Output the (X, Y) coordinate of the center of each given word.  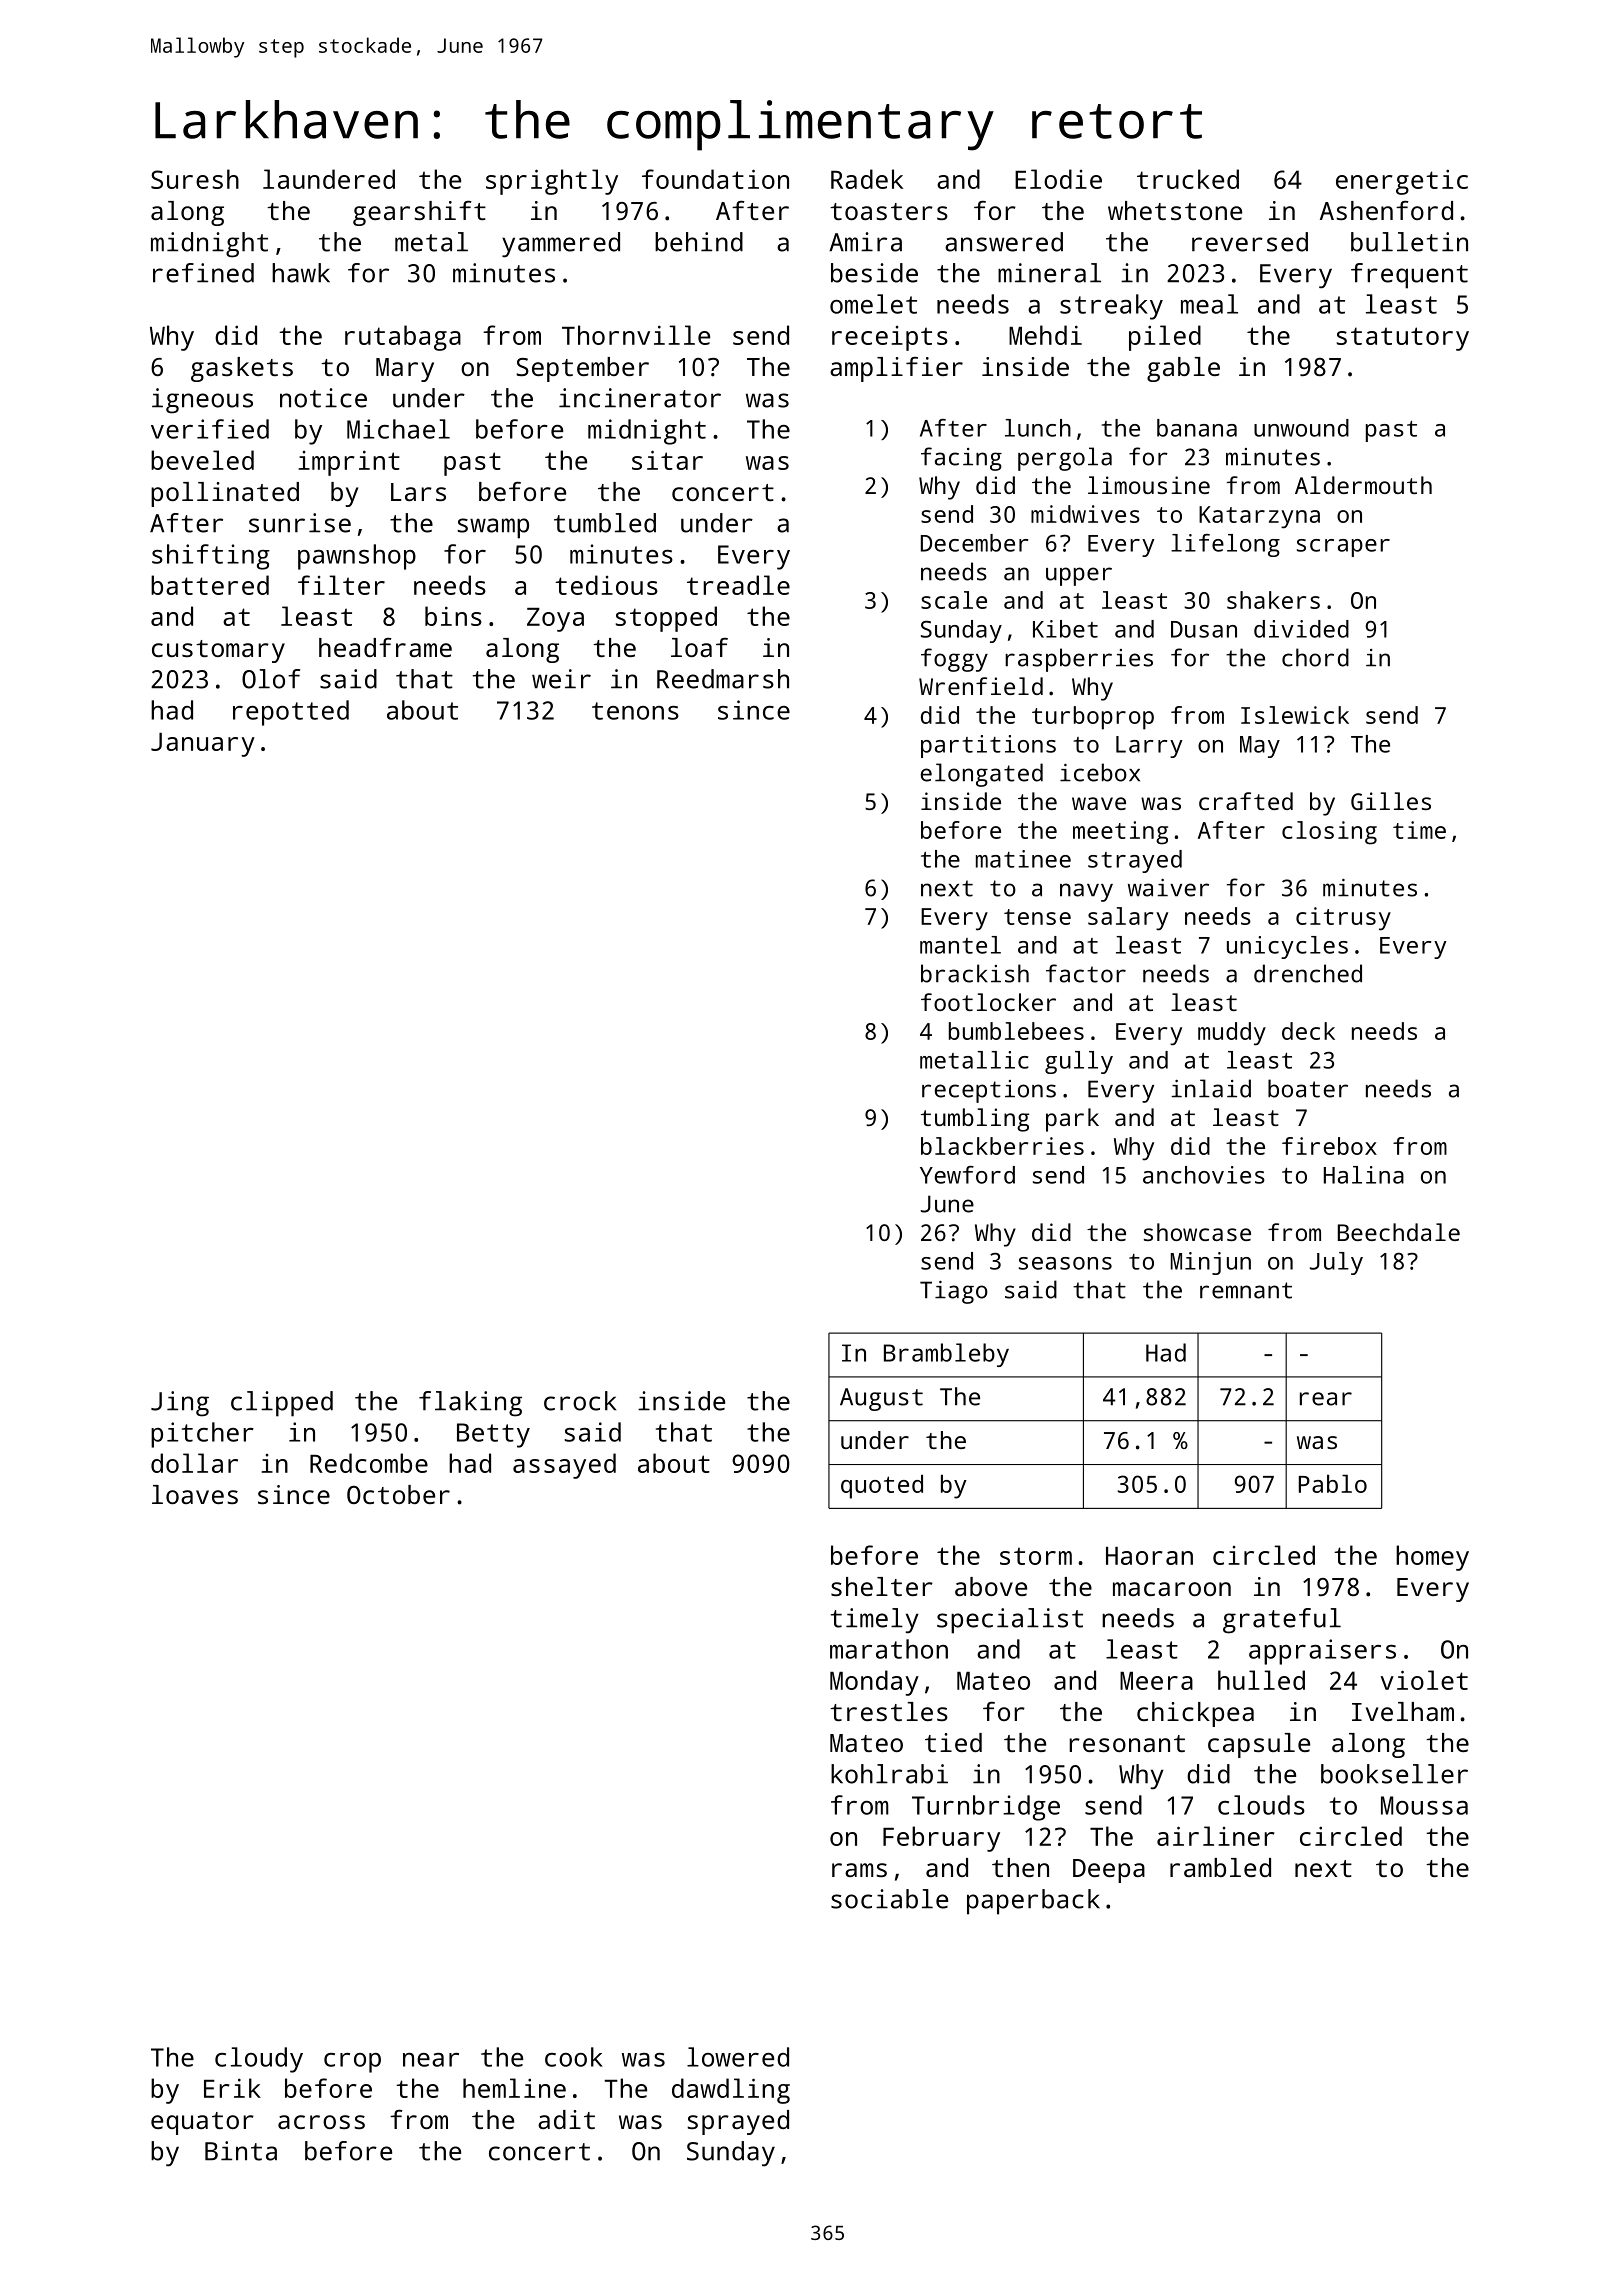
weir (561, 679)
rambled (1220, 1867)
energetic (1402, 182)
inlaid (1211, 1088)
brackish (975, 973)
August (881, 1399)
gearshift (419, 213)
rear (1326, 1399)
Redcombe (369, 1463)
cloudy (259, 2060)
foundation (715, 179)
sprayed (738, 2122)
